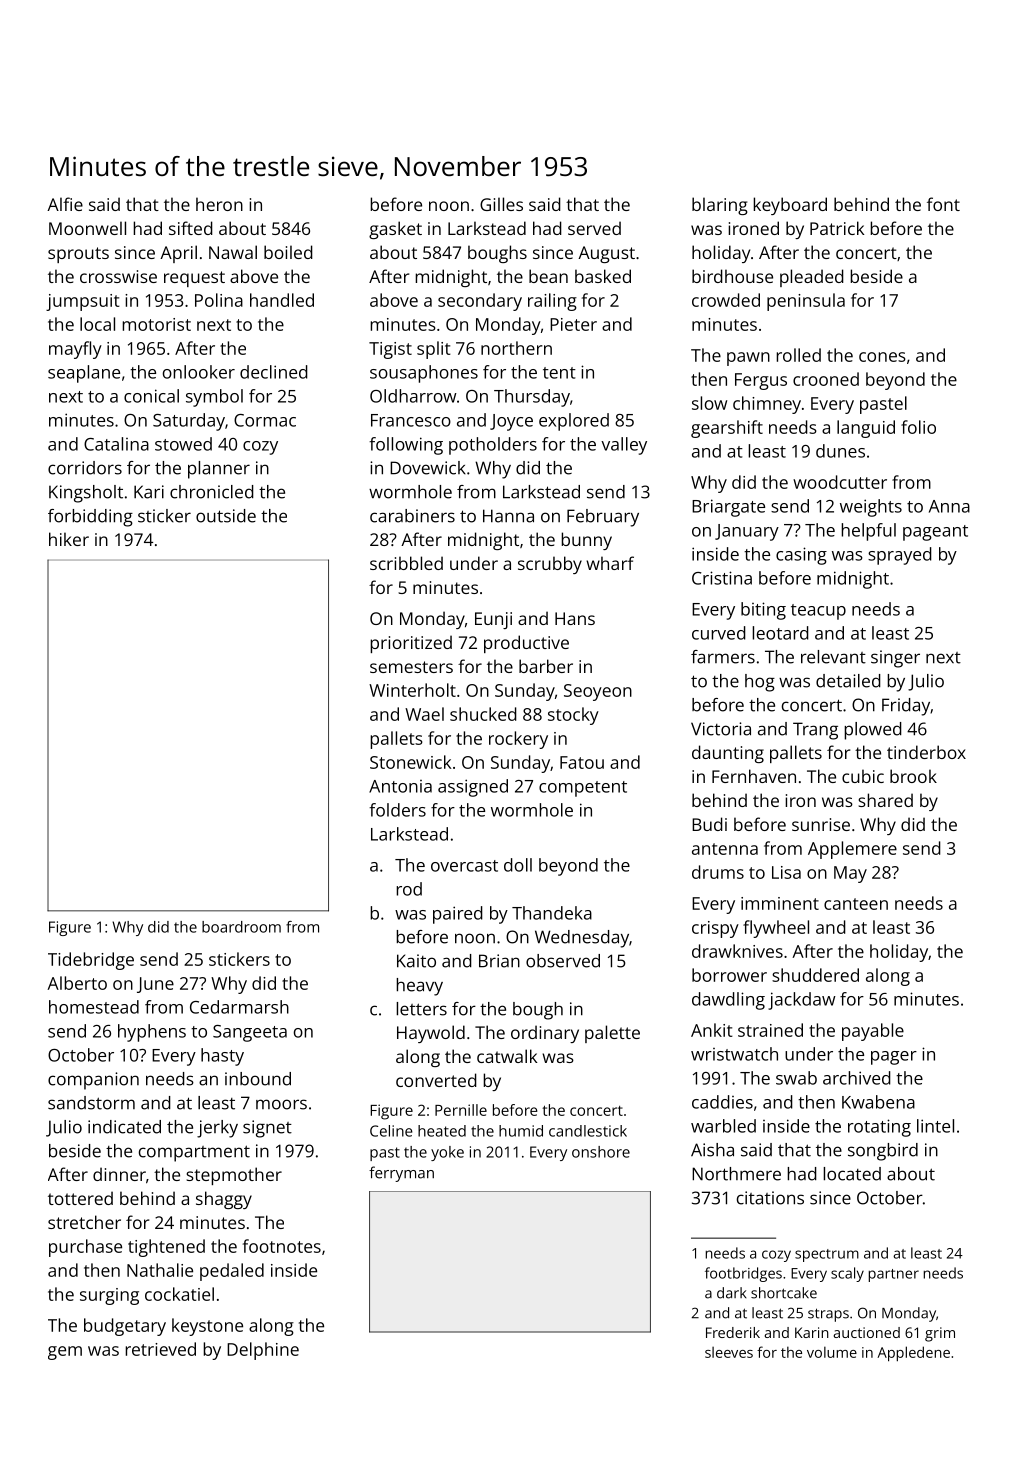 The height and width of the screenshot is (1478, 1020). I want to click on gasket, so click(395, 230).
